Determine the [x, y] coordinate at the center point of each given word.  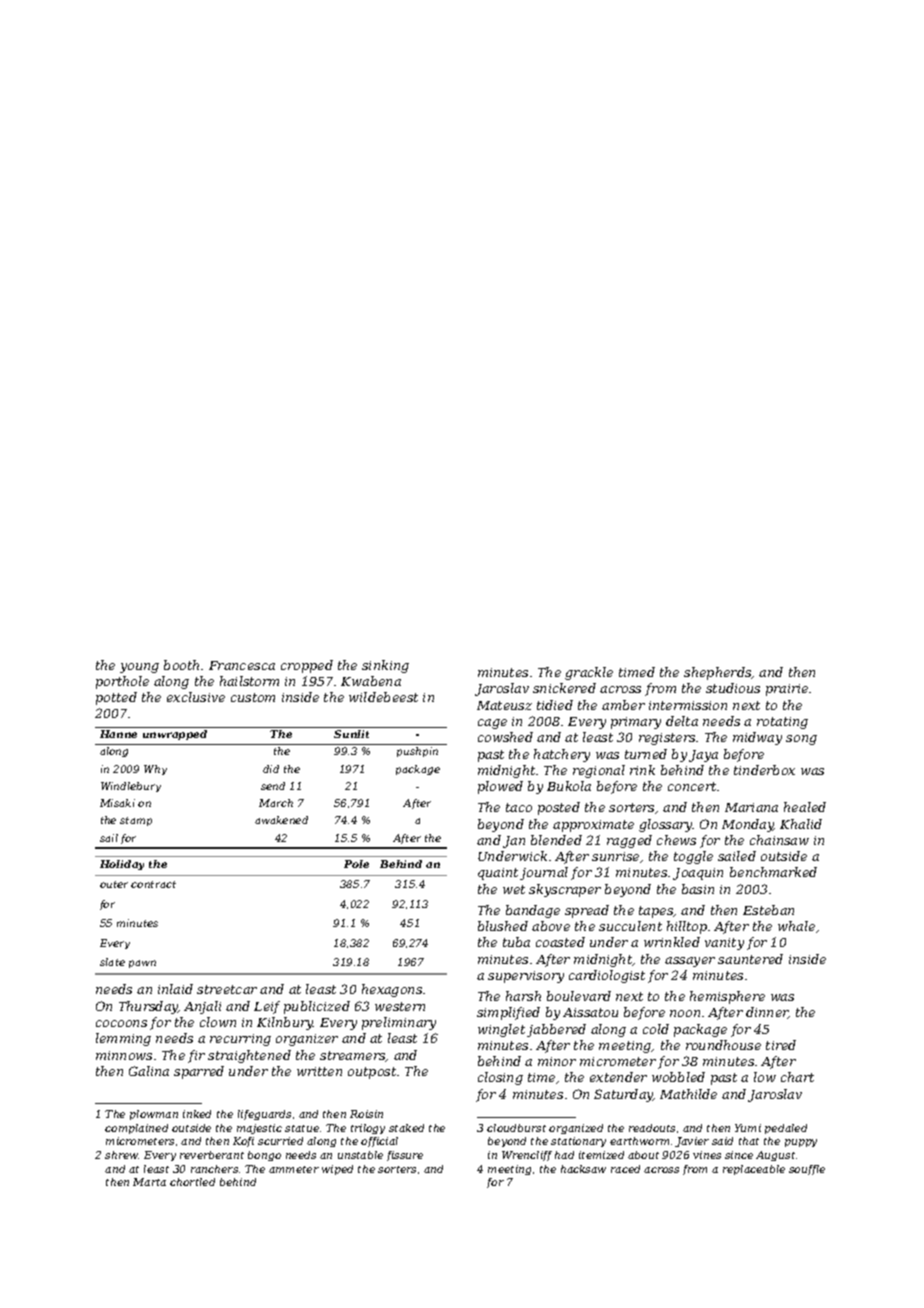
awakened [281, 820]
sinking [385, 666]
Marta [149, 1182]
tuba [516, 942]
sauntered [750, 959]
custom [253, 697]
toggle [693, 857]
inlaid [175, 989]
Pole [356, 864]
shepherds [718, 673]
